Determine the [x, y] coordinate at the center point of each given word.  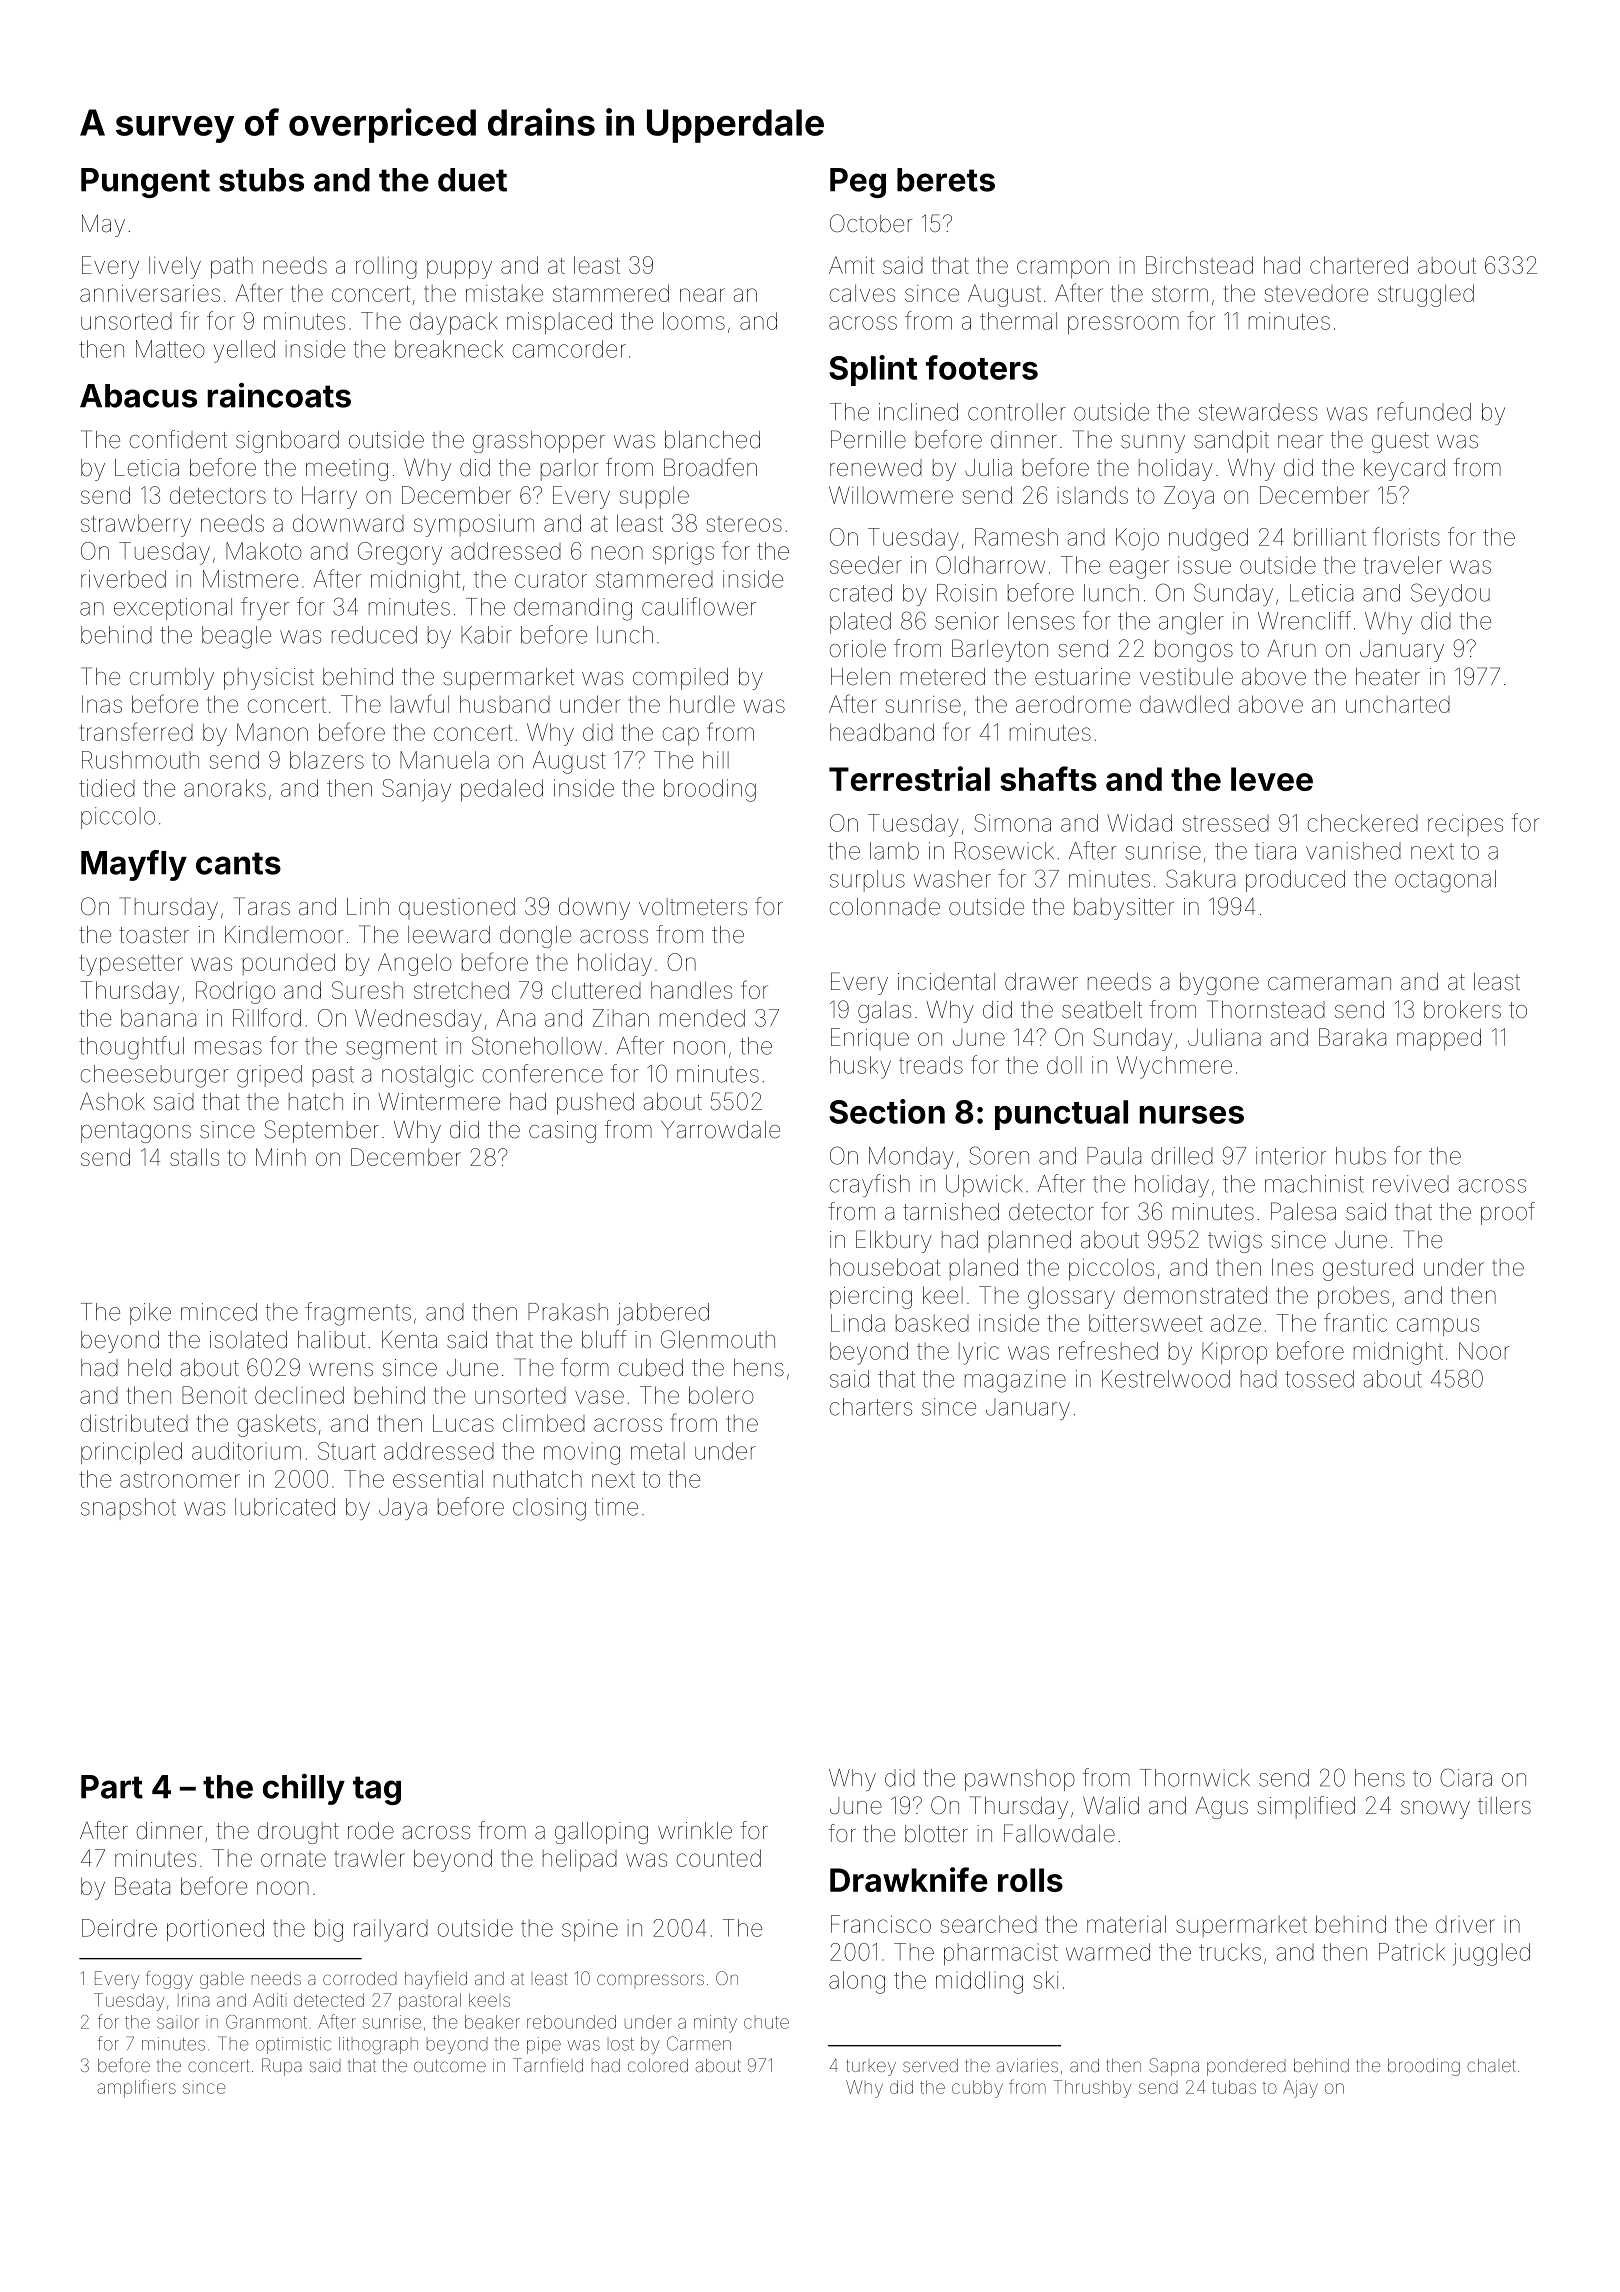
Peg [858, 183]
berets [946, 180]
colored [658, 2065]
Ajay [1300, 2089]
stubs [261, 180]
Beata [142, 1886]
